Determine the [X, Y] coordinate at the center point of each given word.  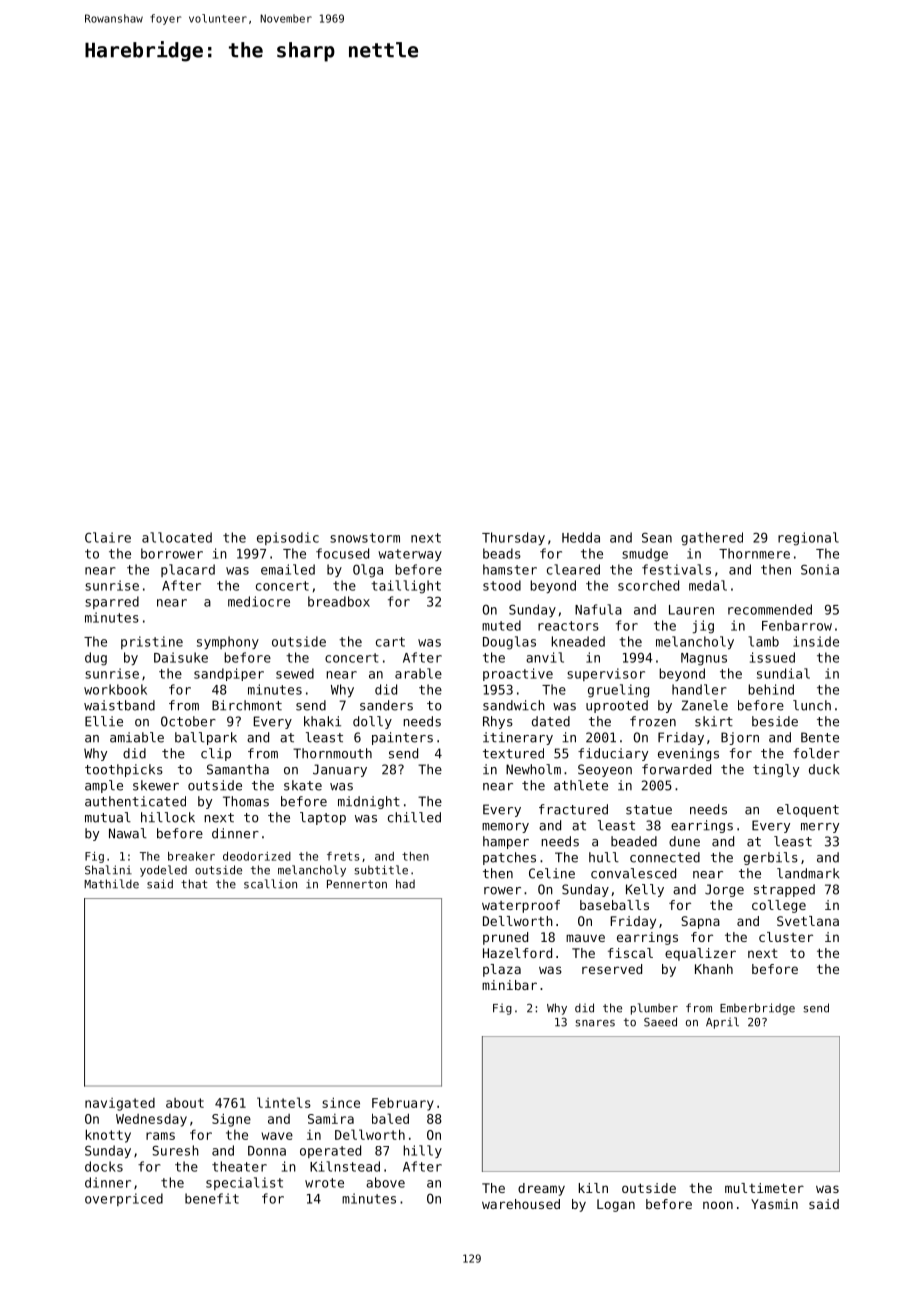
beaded [634, 841]
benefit [212, 1198]
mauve [585, 938]
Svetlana [808, 921]
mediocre [259, 601]
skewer [156, 785]
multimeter [764, 1188]
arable [418, 673]
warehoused [521, 1204]
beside [775, 721]
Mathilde [111, 884]
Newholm [533, 769]
